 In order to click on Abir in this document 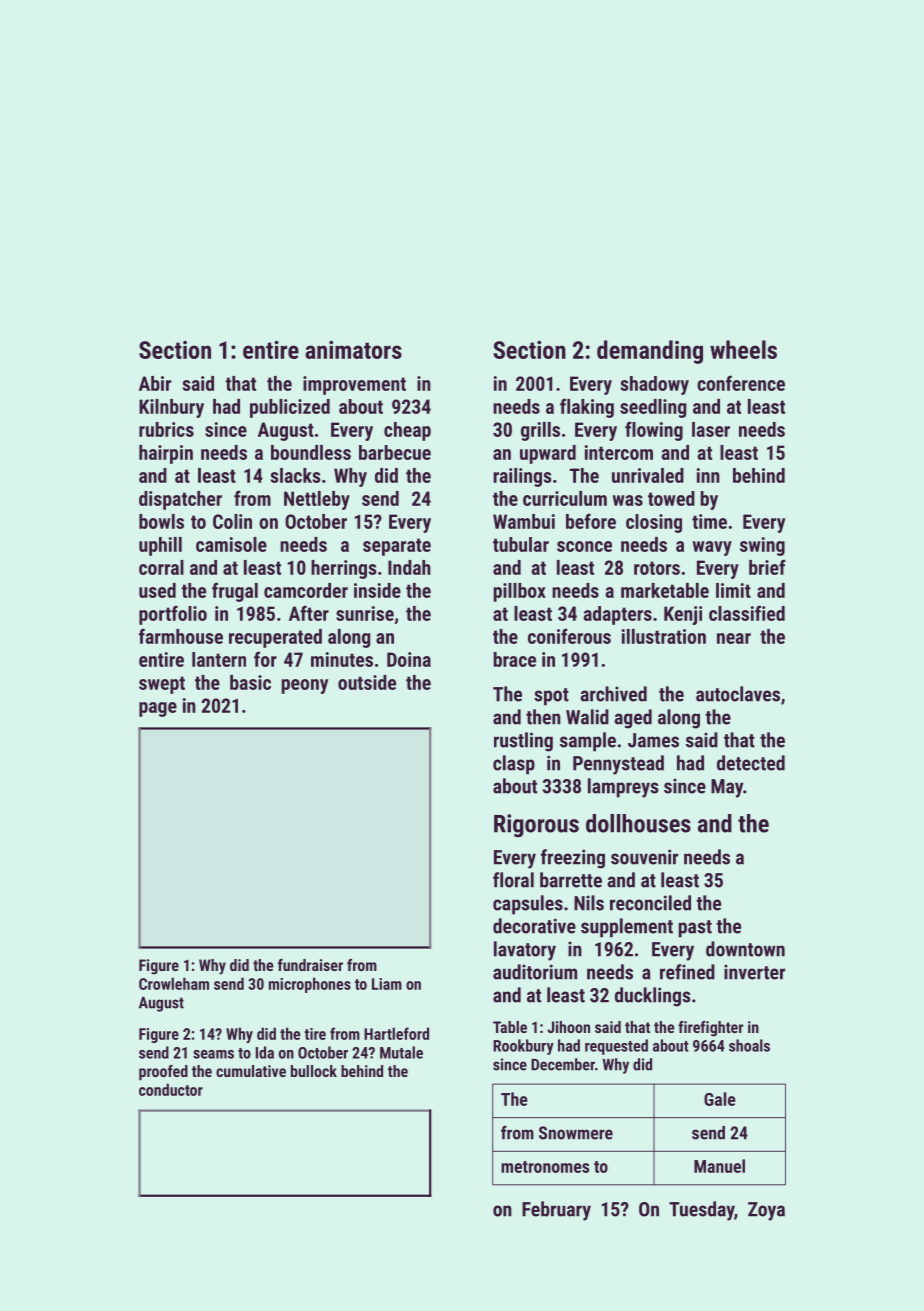, I will do `click(155, 383)`.
